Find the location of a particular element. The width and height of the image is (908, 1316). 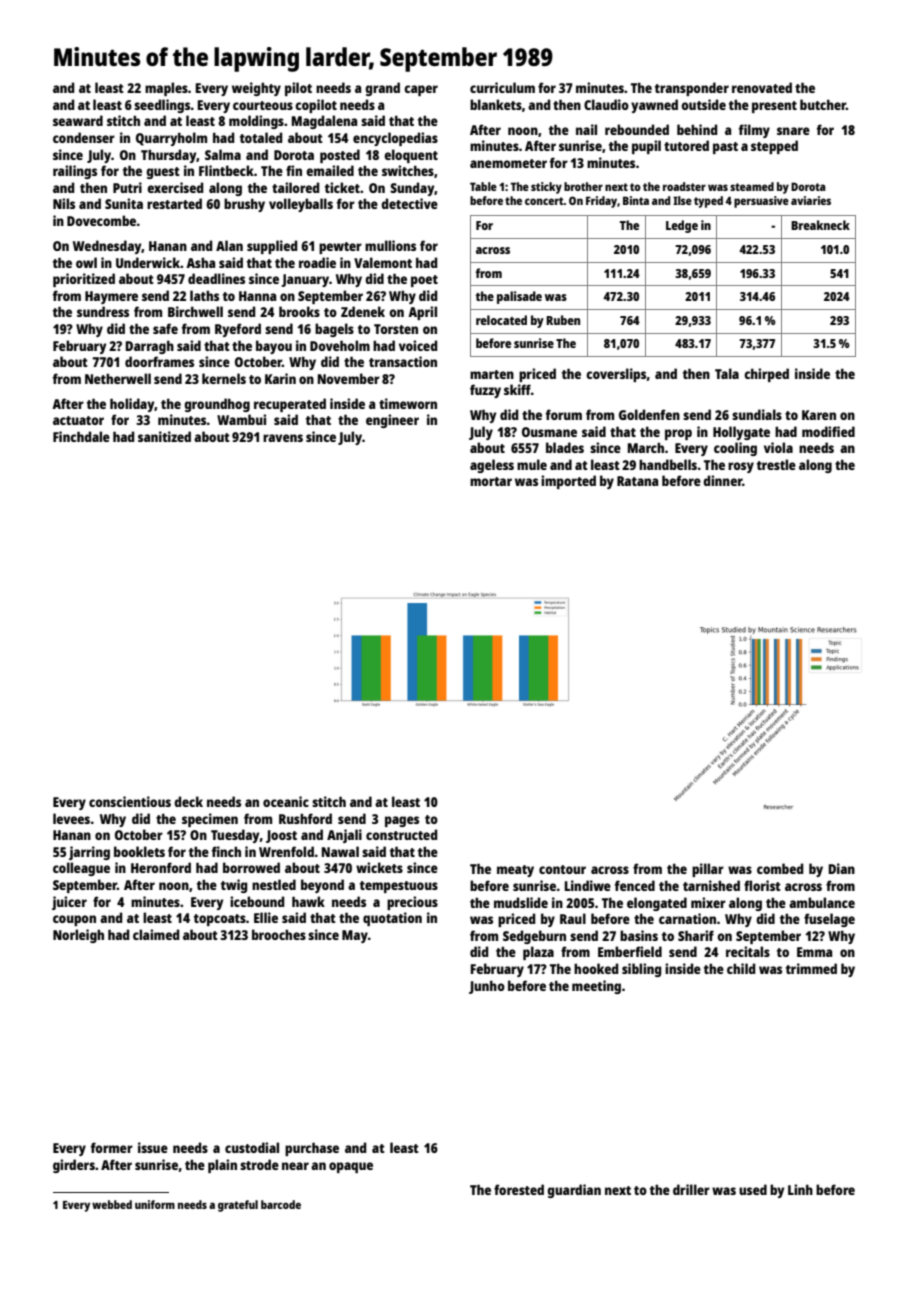

pillar is located at coordinates (708, 870).
